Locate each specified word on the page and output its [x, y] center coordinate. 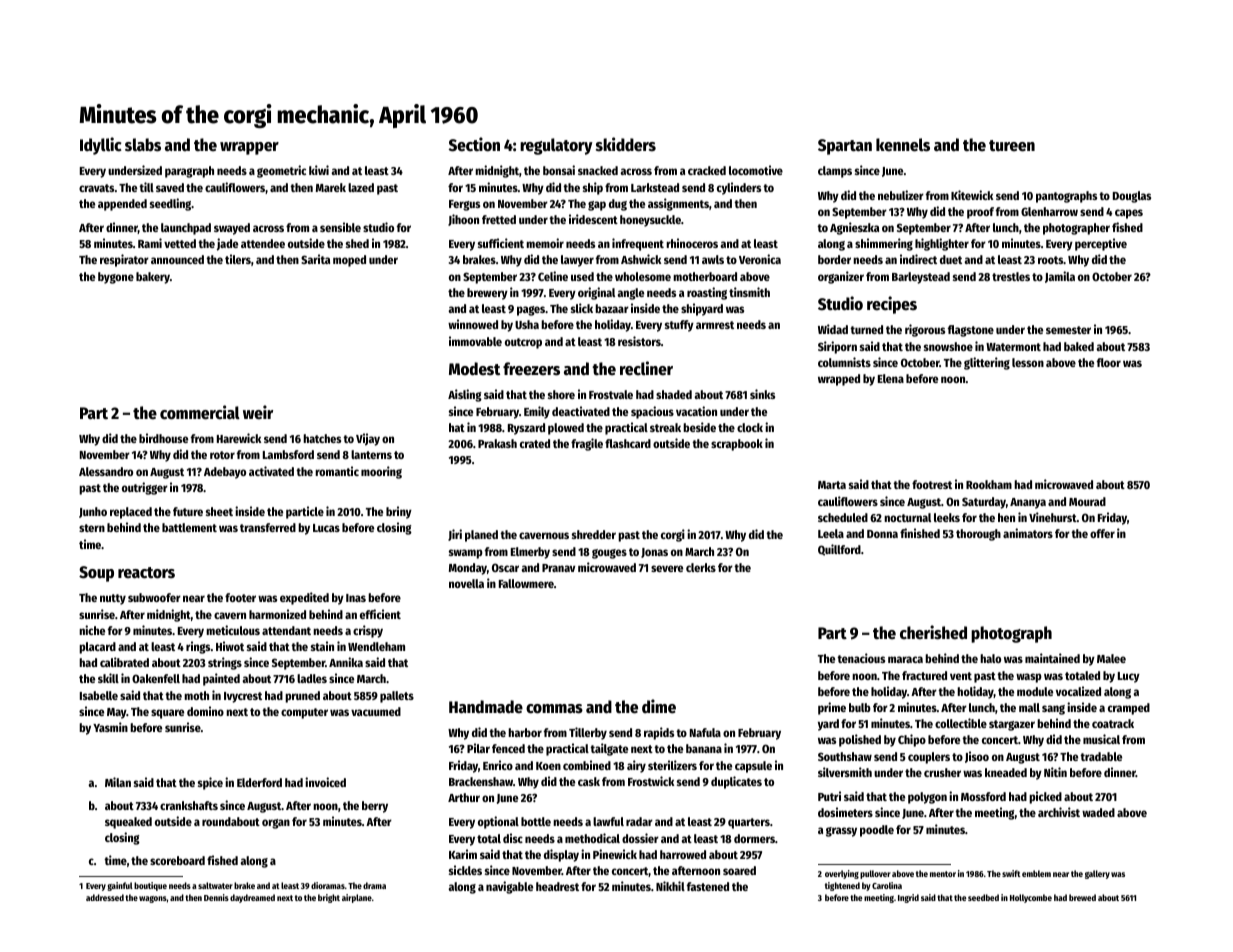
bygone [116, 278]
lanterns [371, 454]
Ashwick [641, 259]
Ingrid [908, 898]
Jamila [1060, 277]
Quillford [839, 550]
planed [481, 536]
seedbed [983, 897]
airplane [357, 898]
